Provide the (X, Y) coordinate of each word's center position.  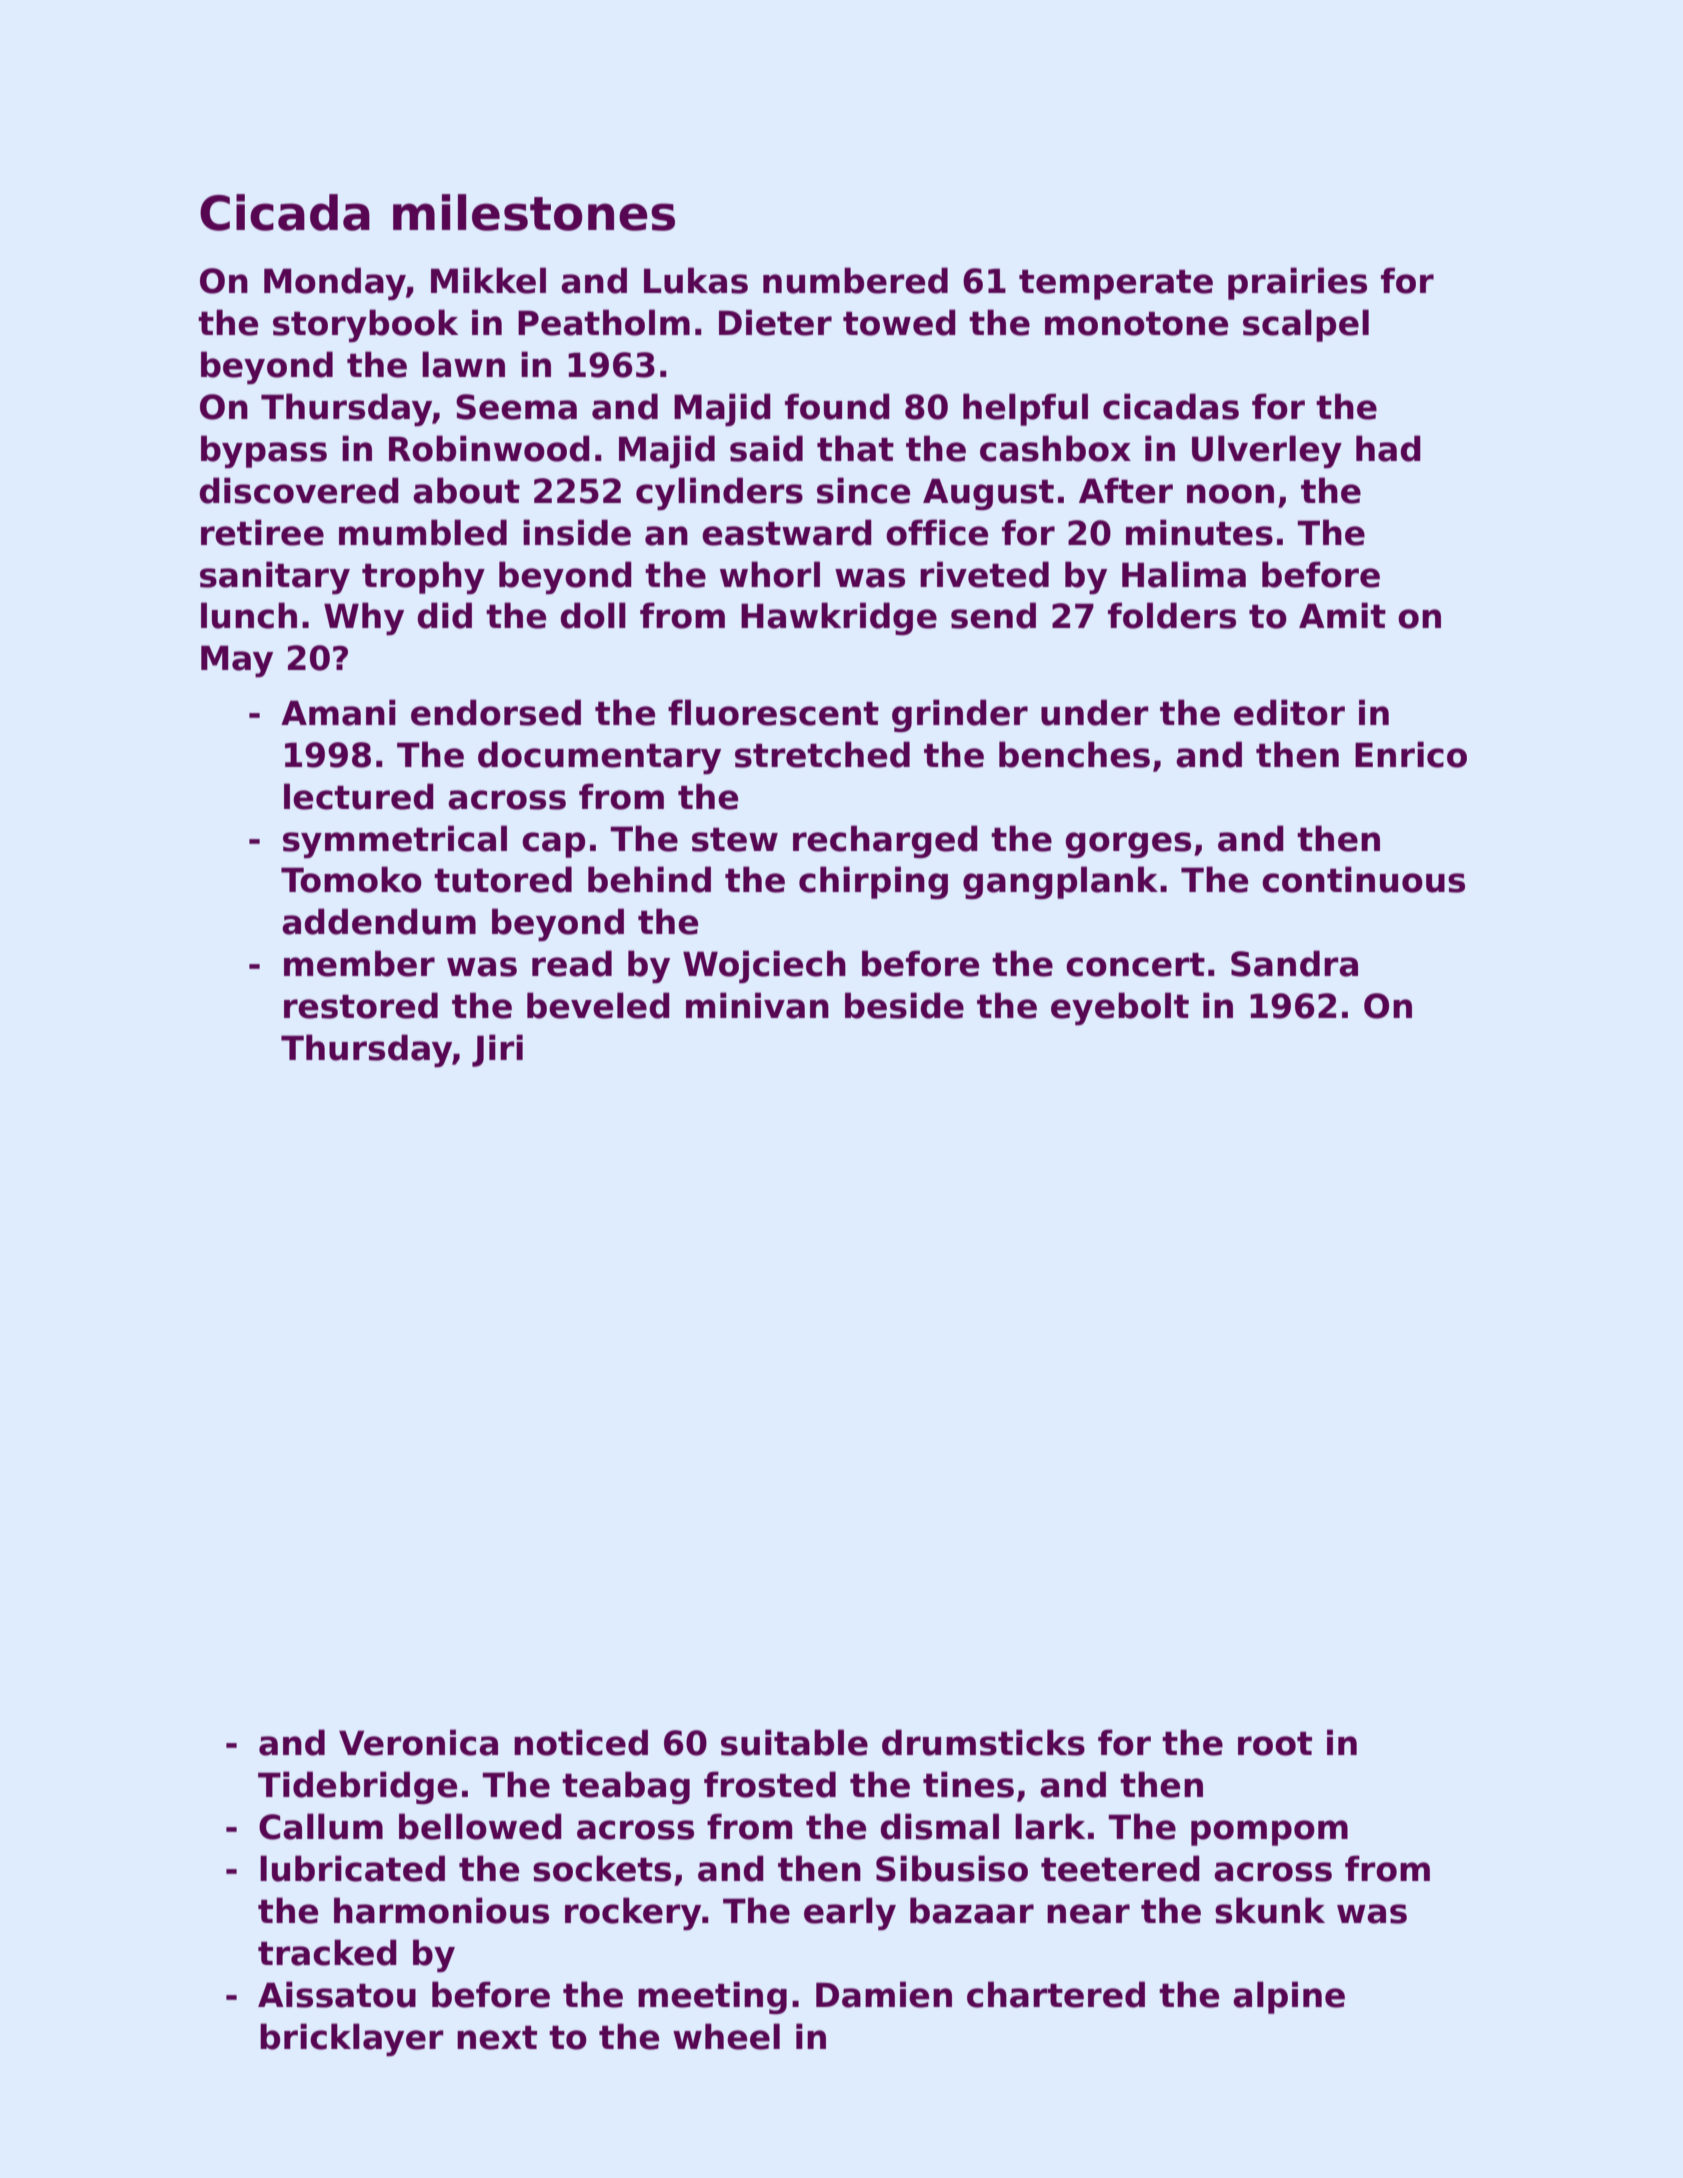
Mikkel (488, 280)
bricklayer (352, 2040)
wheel (726, 2036)
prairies (1297, 283)
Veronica (418, 1742)
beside (904, 1005)
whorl (770, 574)
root (1275, 1744)
